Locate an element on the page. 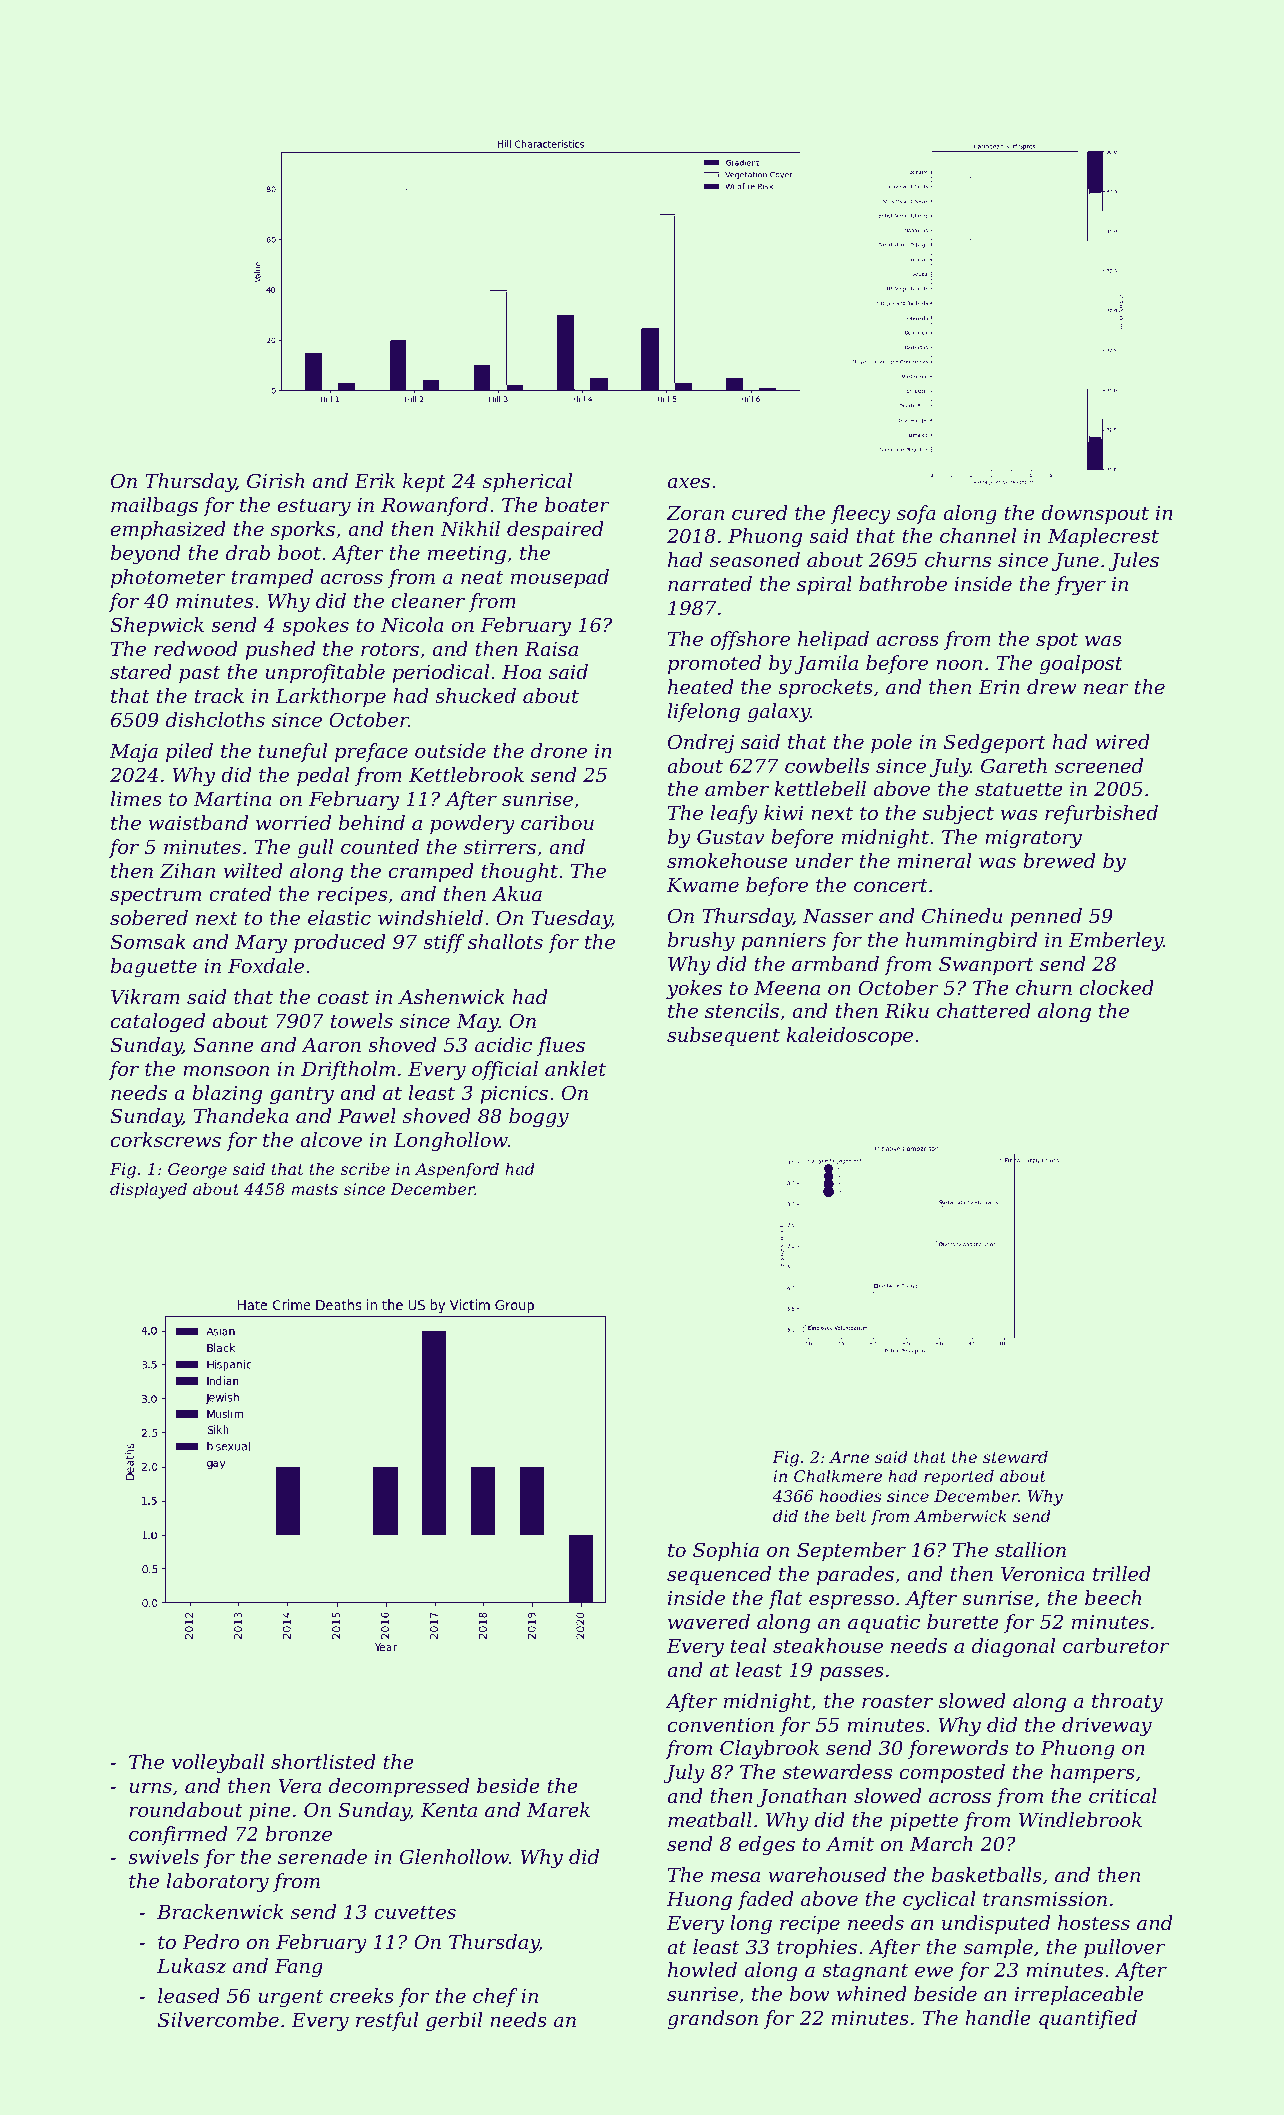 The height and width of the document is (2115, 1284). hostess is located at coordinates (1094, 1922).
